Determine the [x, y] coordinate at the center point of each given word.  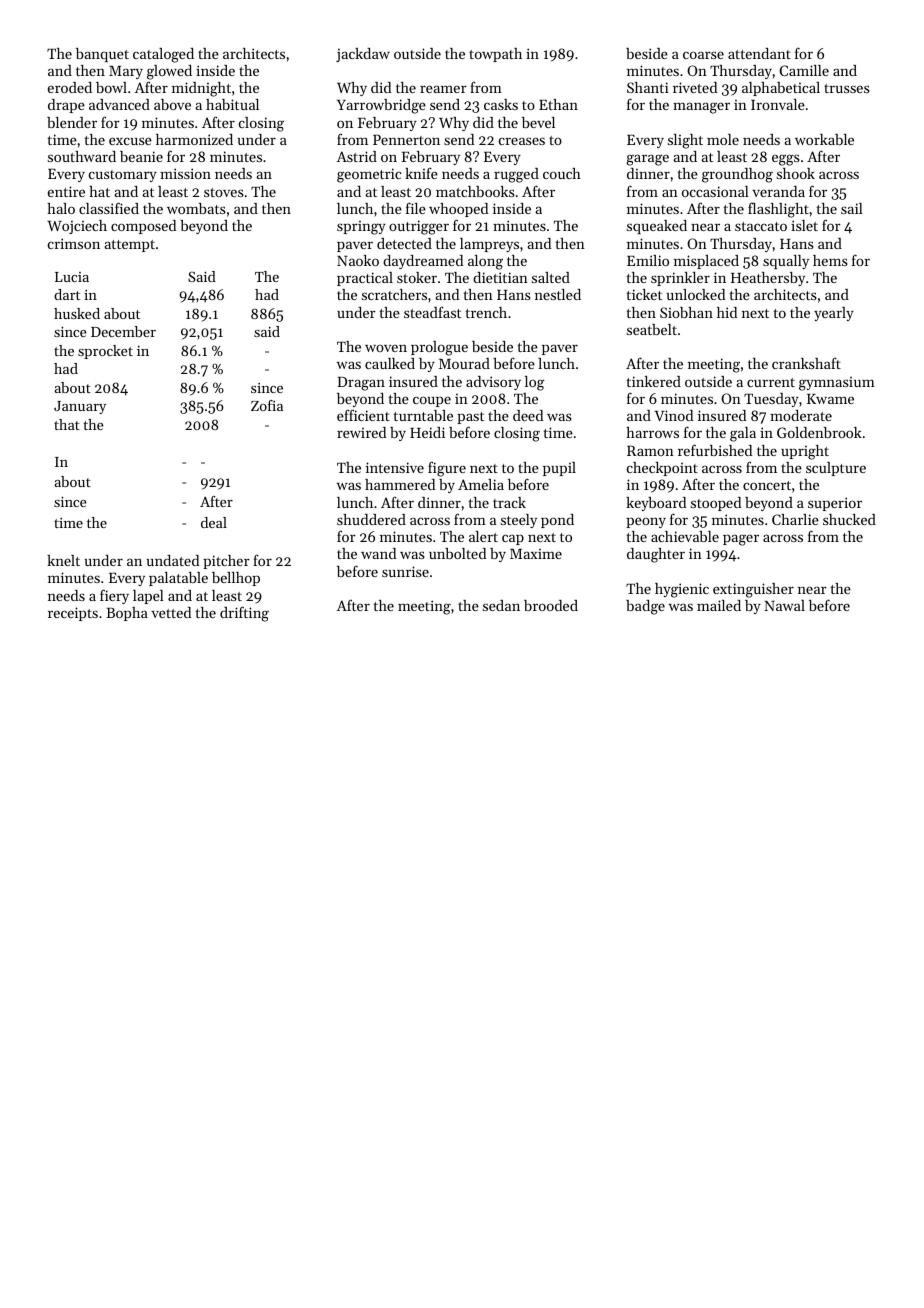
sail [852, 208]
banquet [102, 55]
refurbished [715, 450]
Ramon [650, 450]
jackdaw [363, 55]
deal [214, 522]
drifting [244, 614]
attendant [759, 53]
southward [82, 156]
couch [562, 173]
